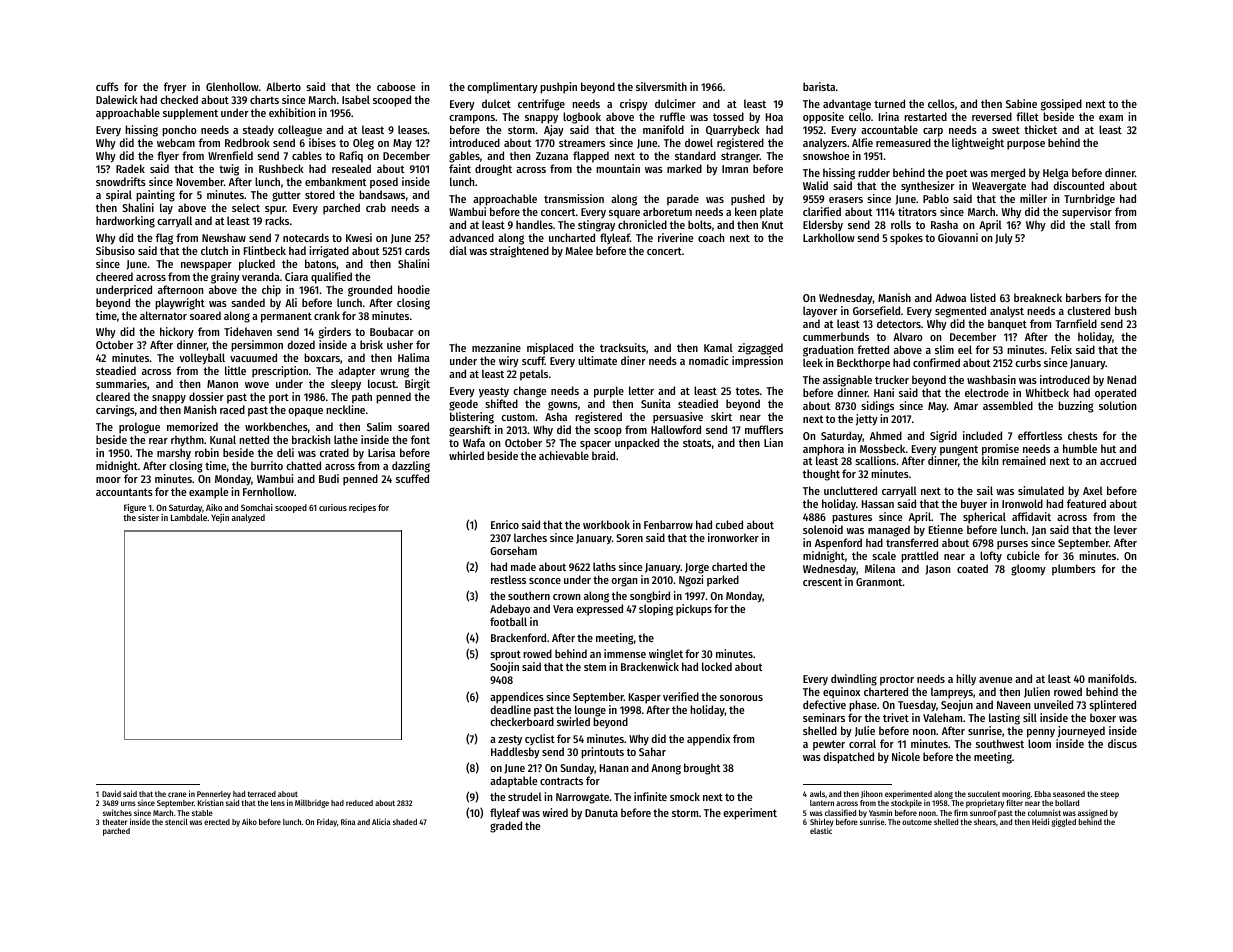  Describe the element at coordinates (508, 579) in the document. I see `restless` at that location.
